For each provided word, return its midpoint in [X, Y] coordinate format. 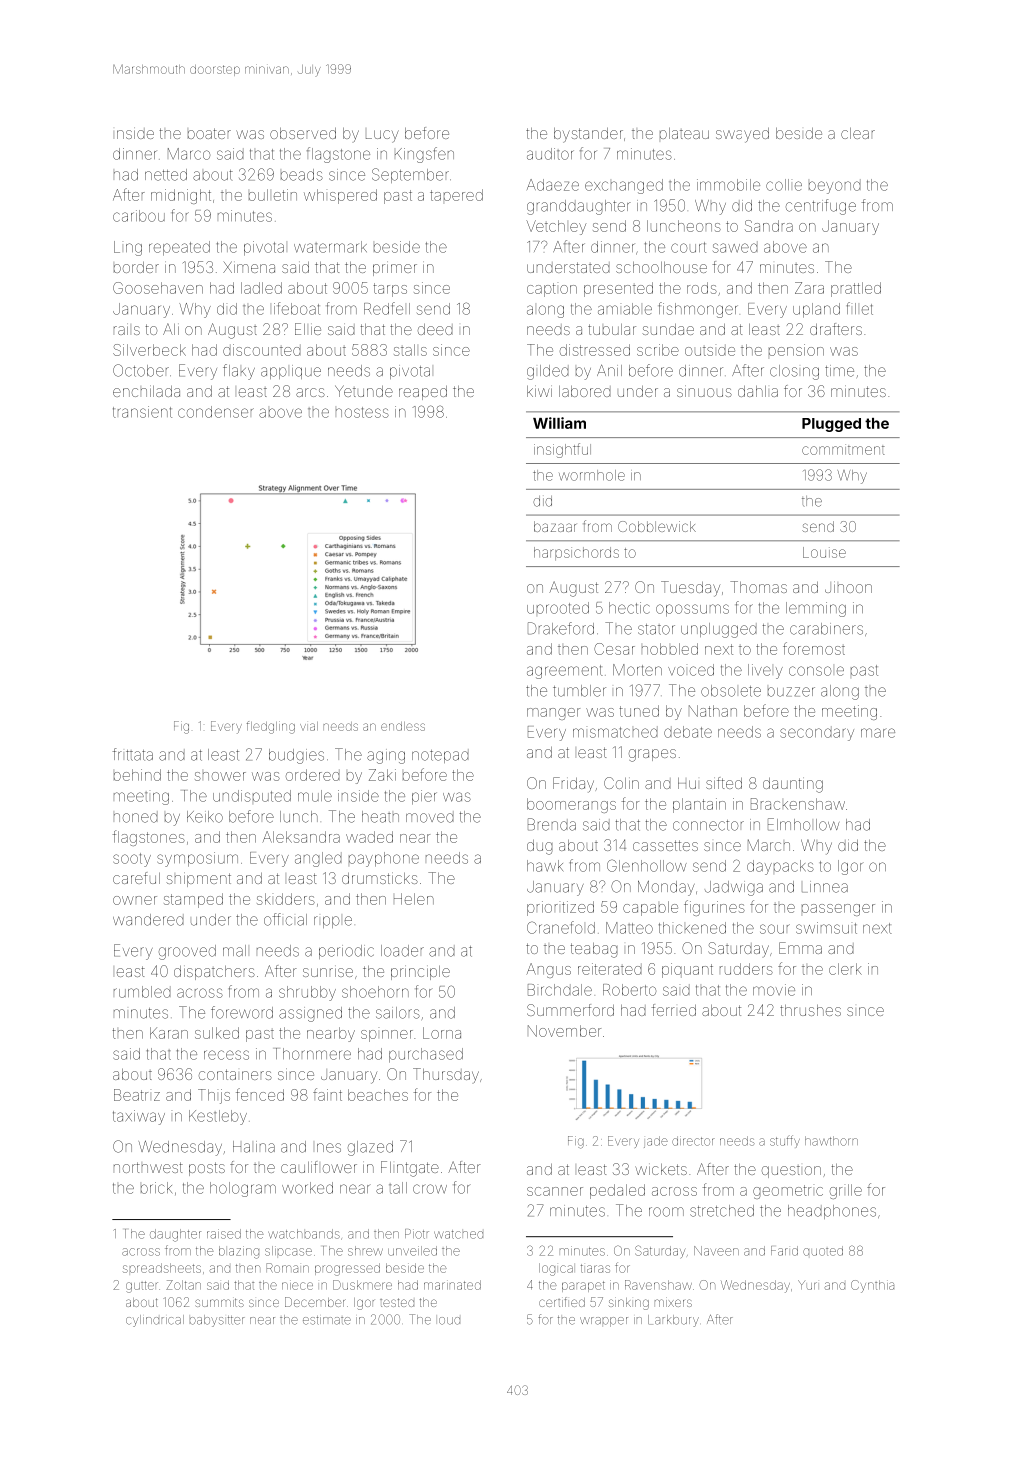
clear [858, 133]
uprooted [558, 608]
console [816, 671]
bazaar [555, 526]
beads [302, 175]
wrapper [604, 1322]
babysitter [217, 1321]
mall [234, 951]
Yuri [807, 1285]
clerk [845, 969]
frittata [133, 754]
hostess [362, 412]
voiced [691, 670]
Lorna [442, 1033]
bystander [588, 135]
